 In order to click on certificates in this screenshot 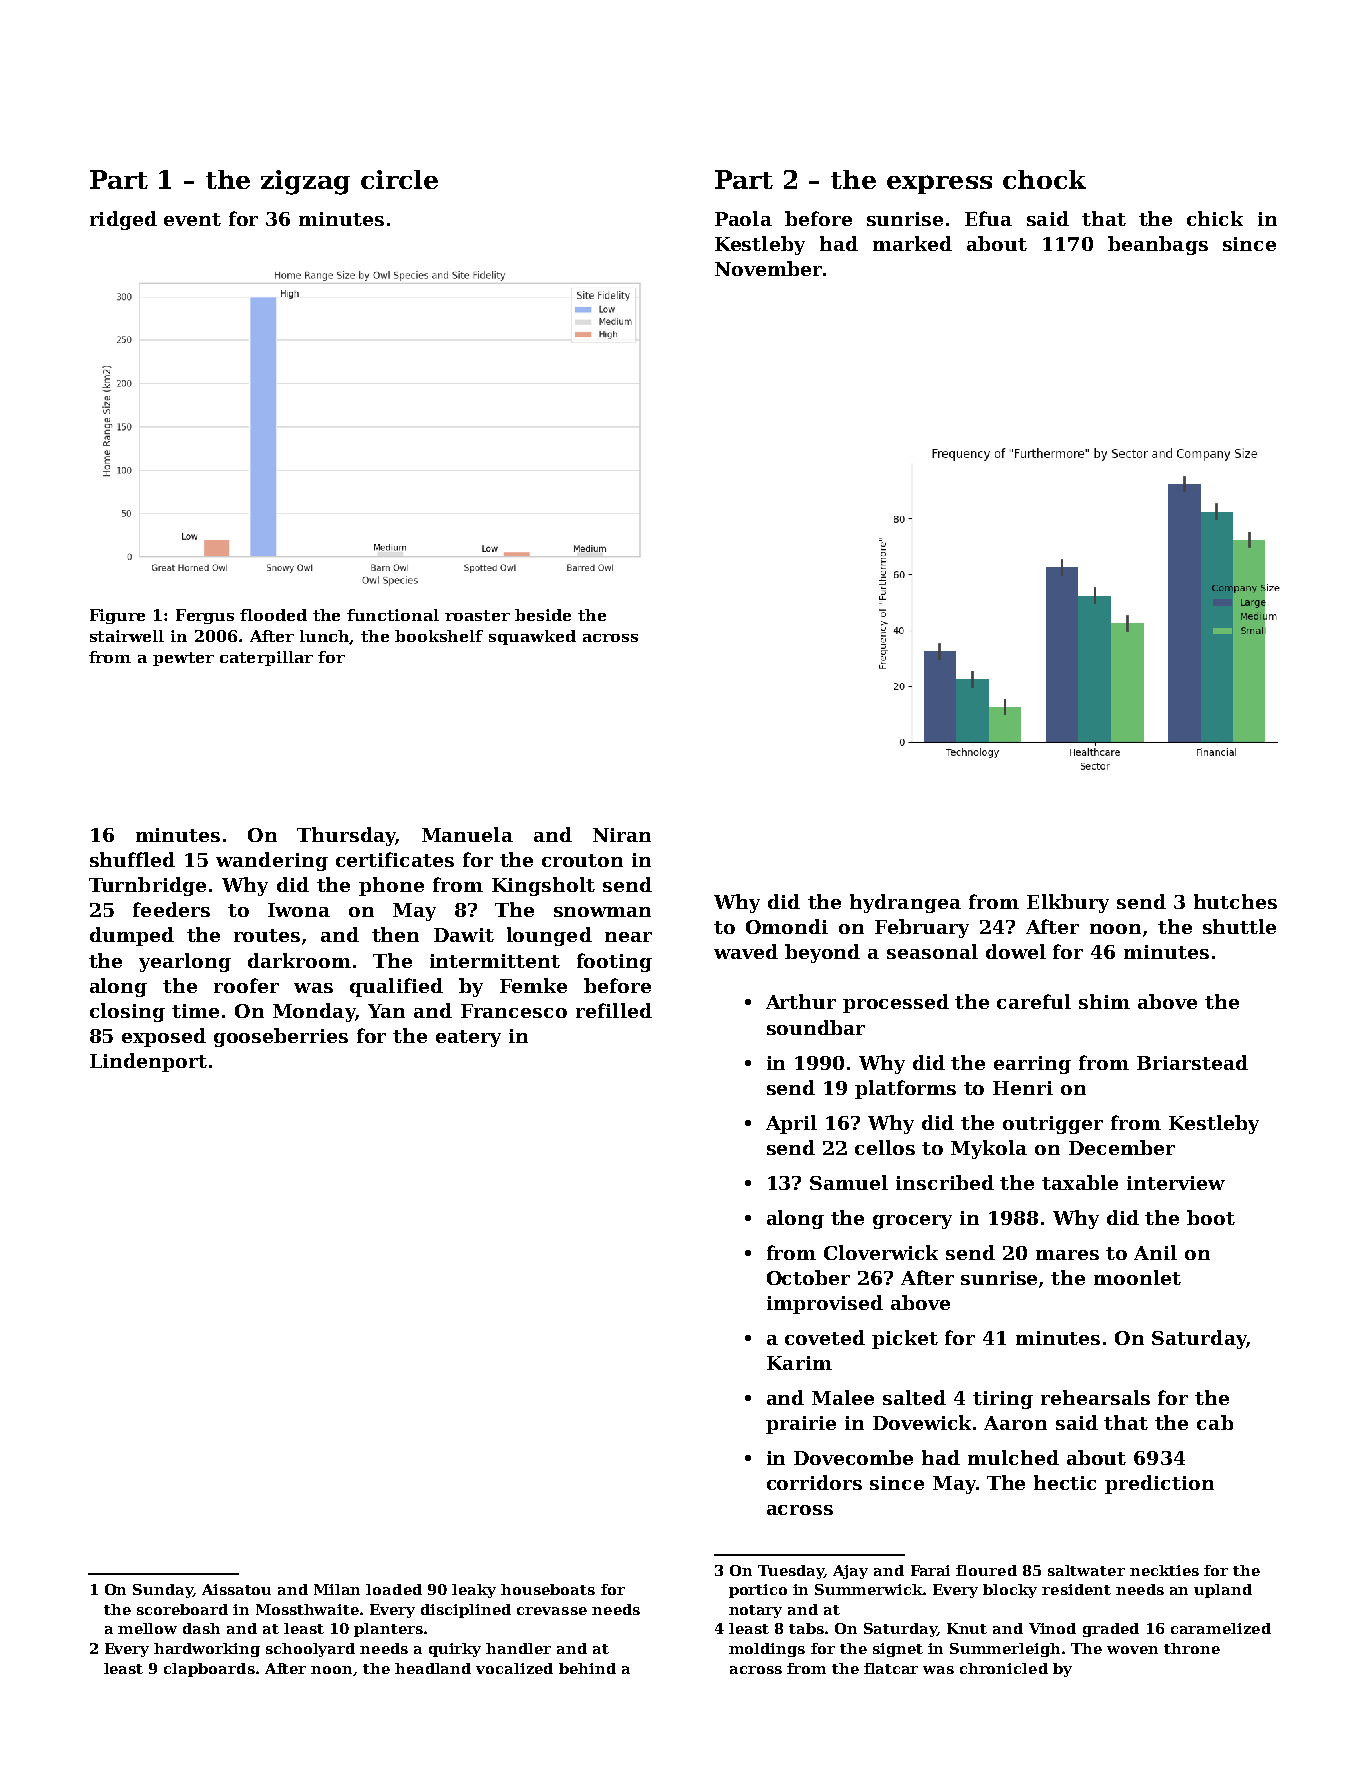, I will do `click(395, 859)`.
